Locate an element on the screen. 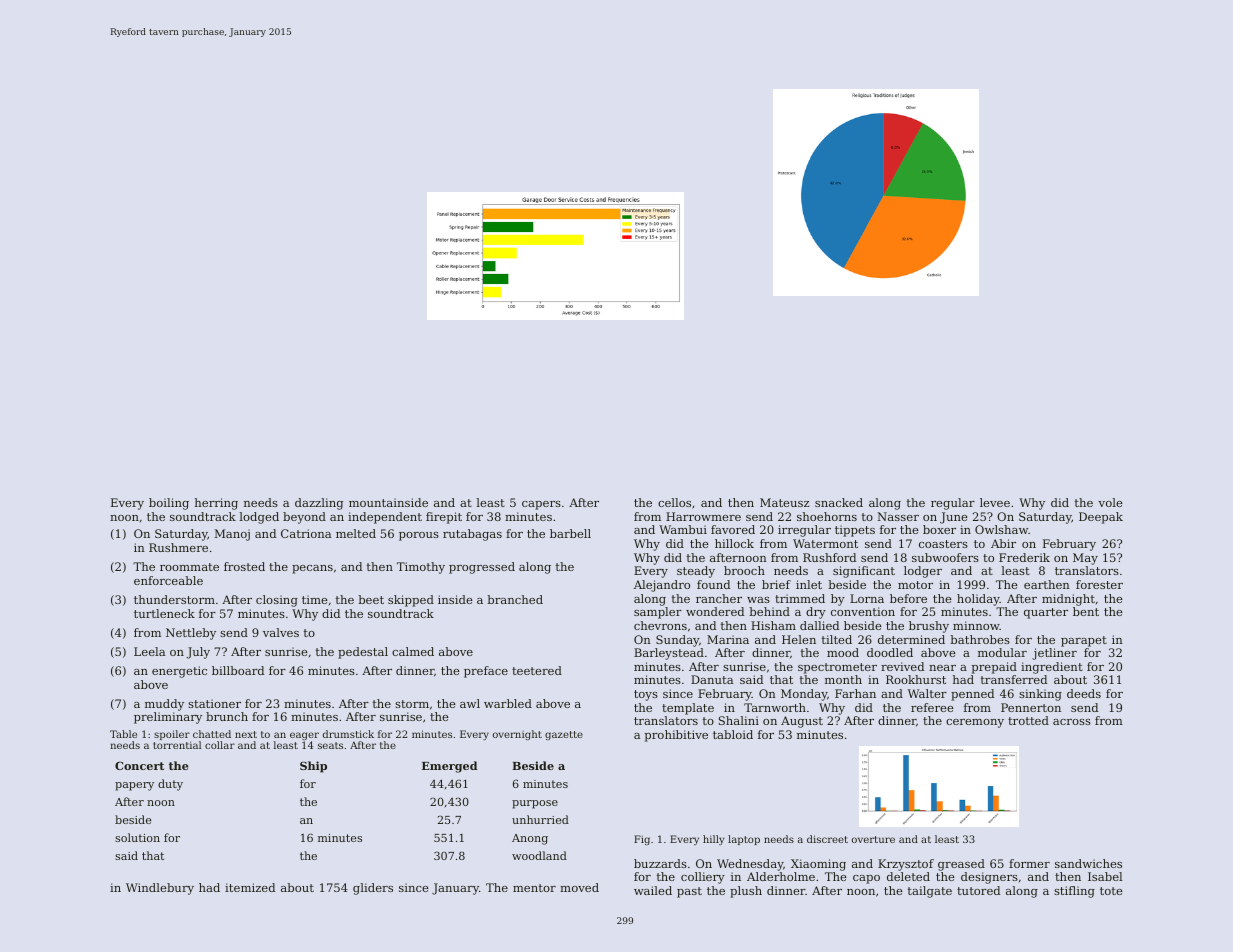  overture is located at coordinates (873, 839).
